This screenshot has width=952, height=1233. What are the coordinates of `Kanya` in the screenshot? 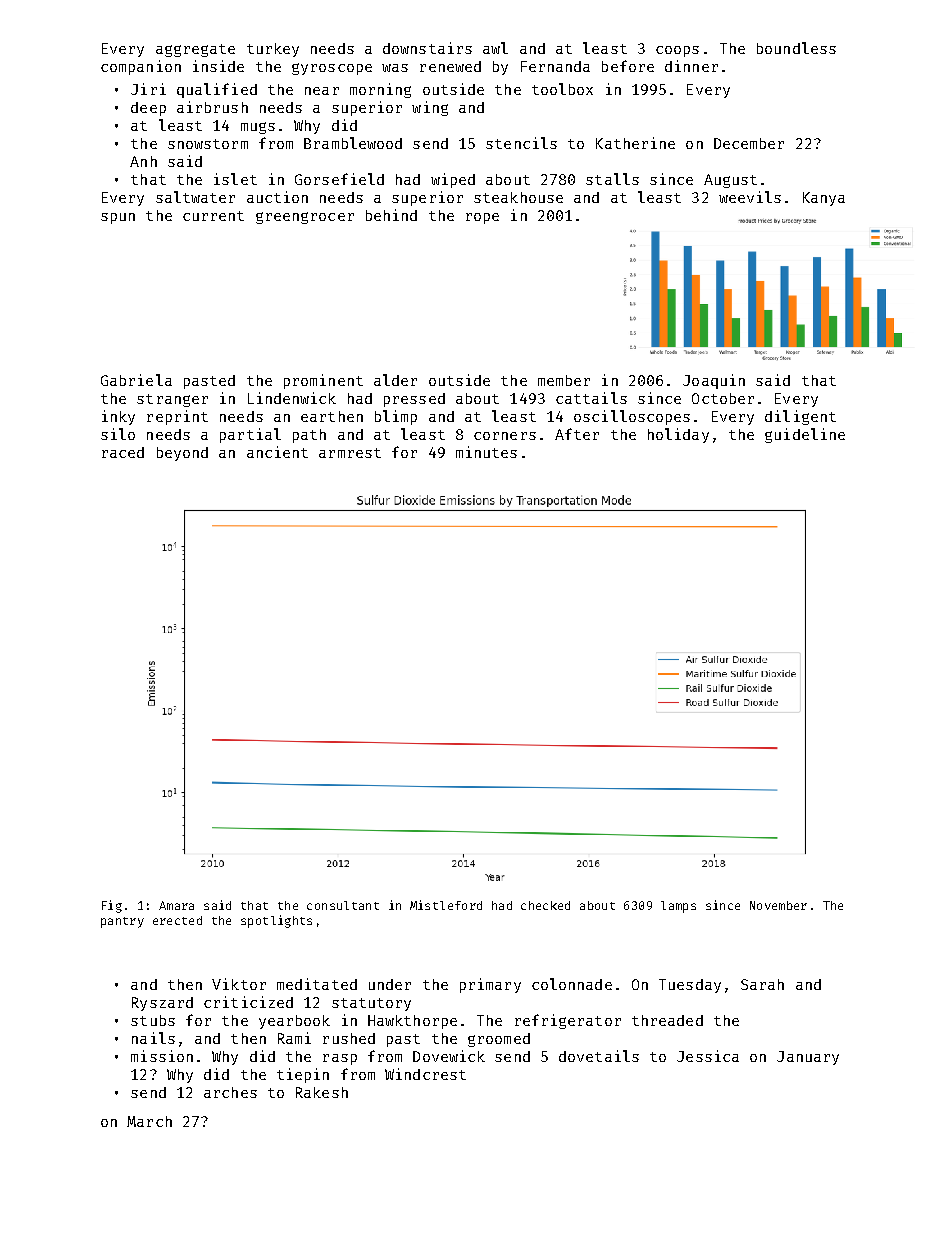 It's located at (824, 199).
